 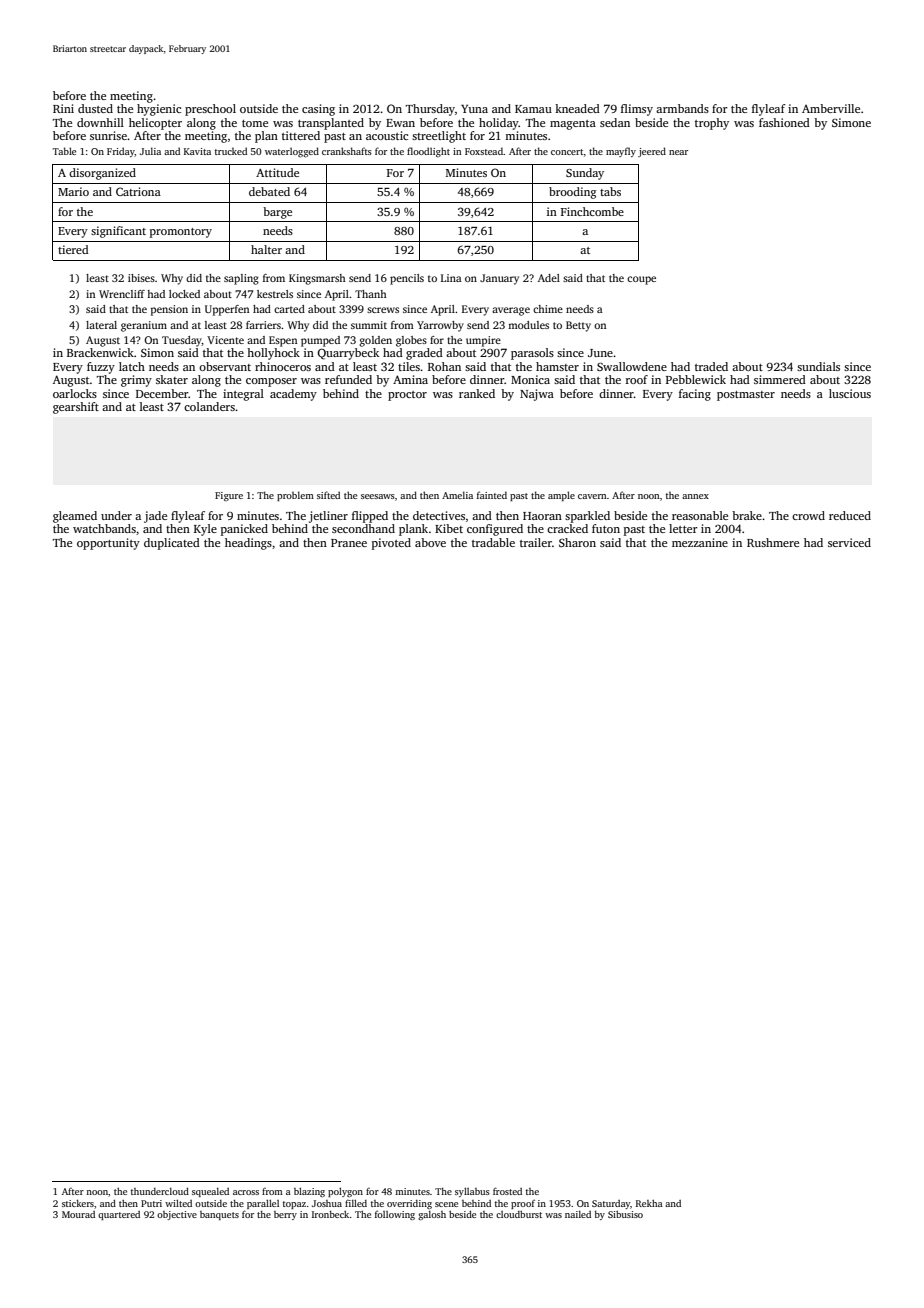 What do you see at coordinates (700, 542) in the screenshot?
I see `mezzanine` at bounding box center [700, 542].
